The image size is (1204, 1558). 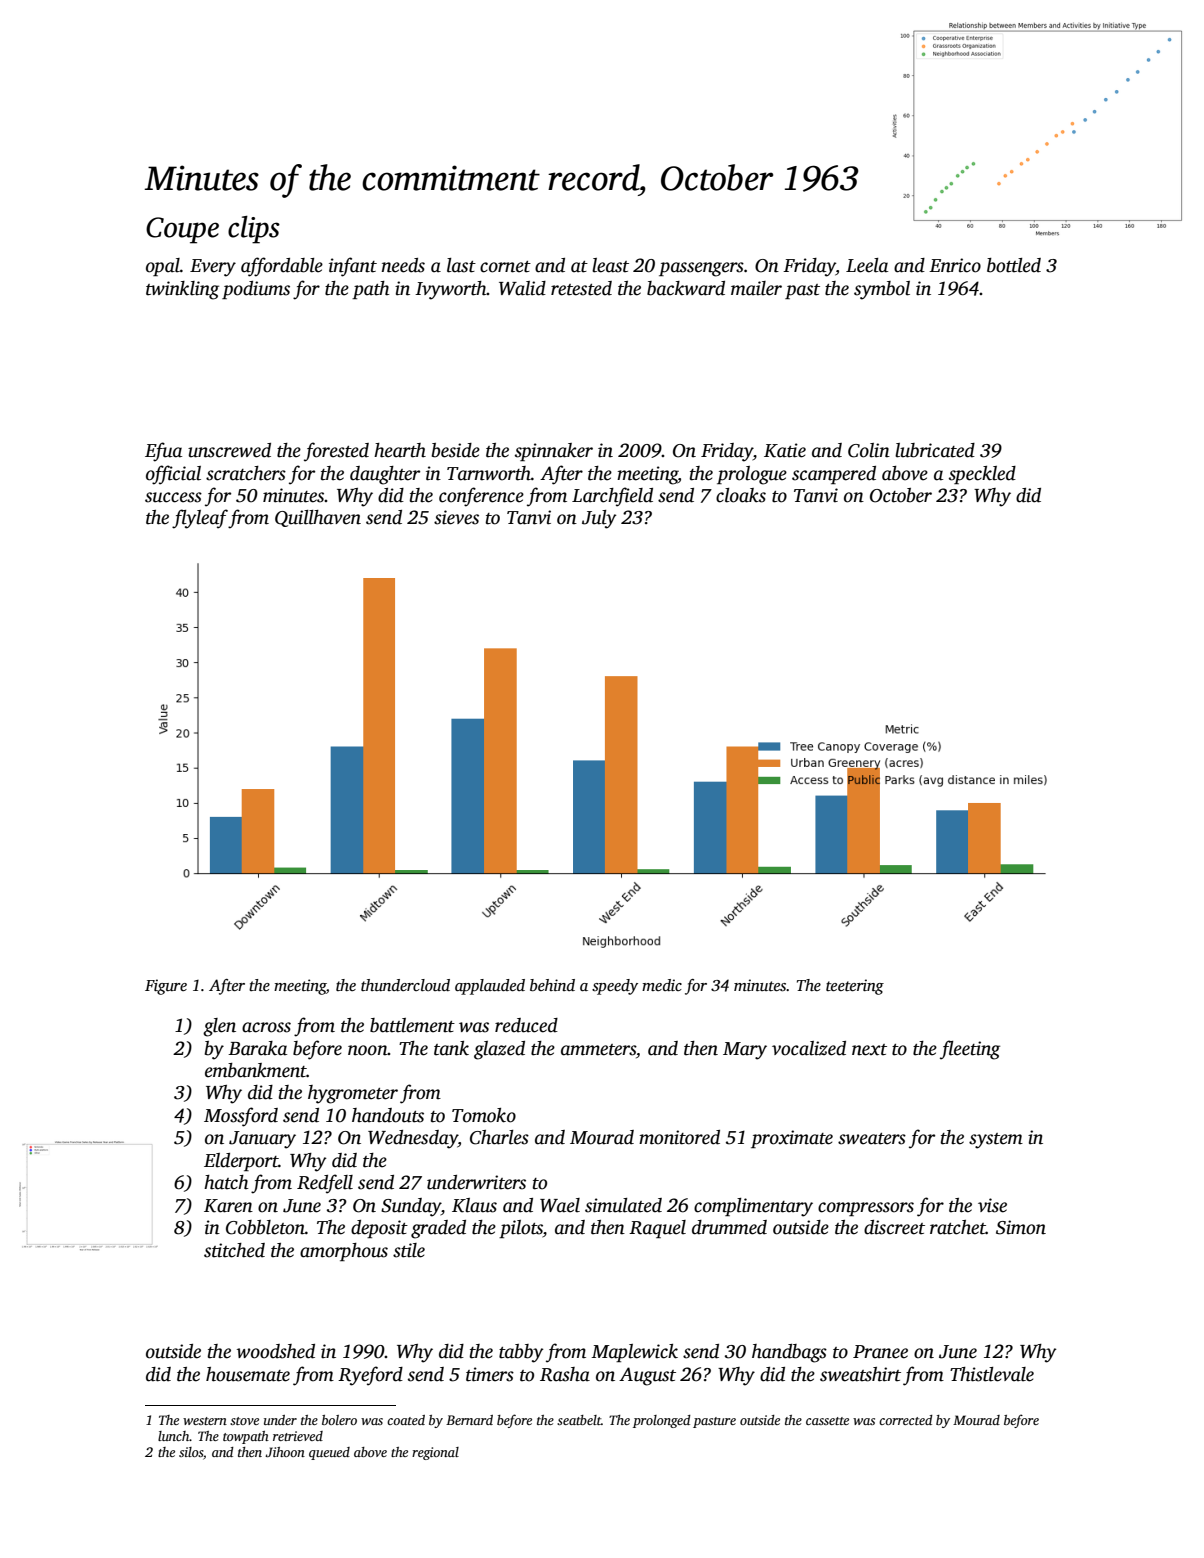 I want to click on twinkling, so click(x=182, y=290).
